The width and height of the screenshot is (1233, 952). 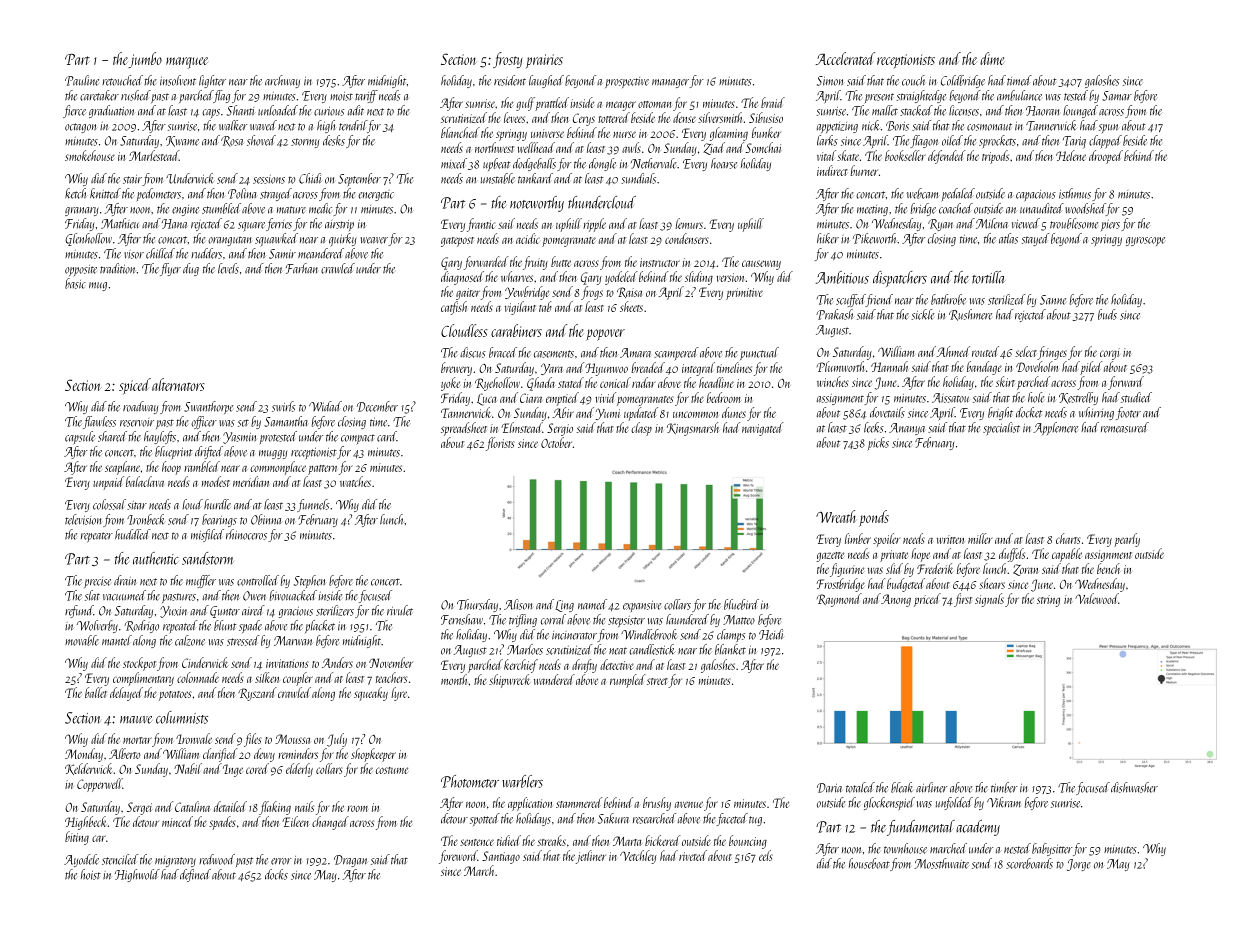 What do you see at coordinates (689, 223) in the screenshot?
I see `lemurs` at bounding box center [689, 223].
